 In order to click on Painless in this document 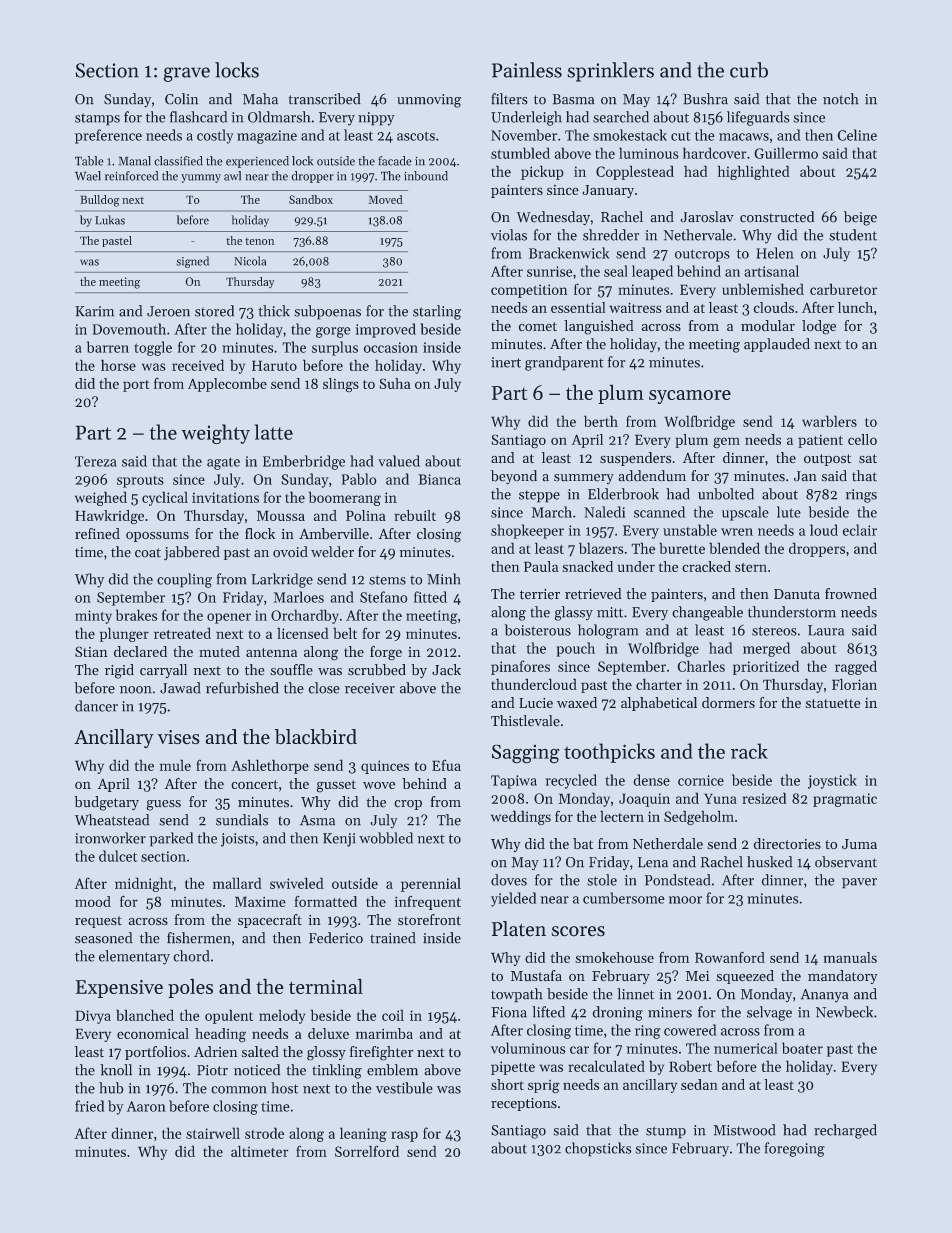, I will do `click(527, 70)`.
